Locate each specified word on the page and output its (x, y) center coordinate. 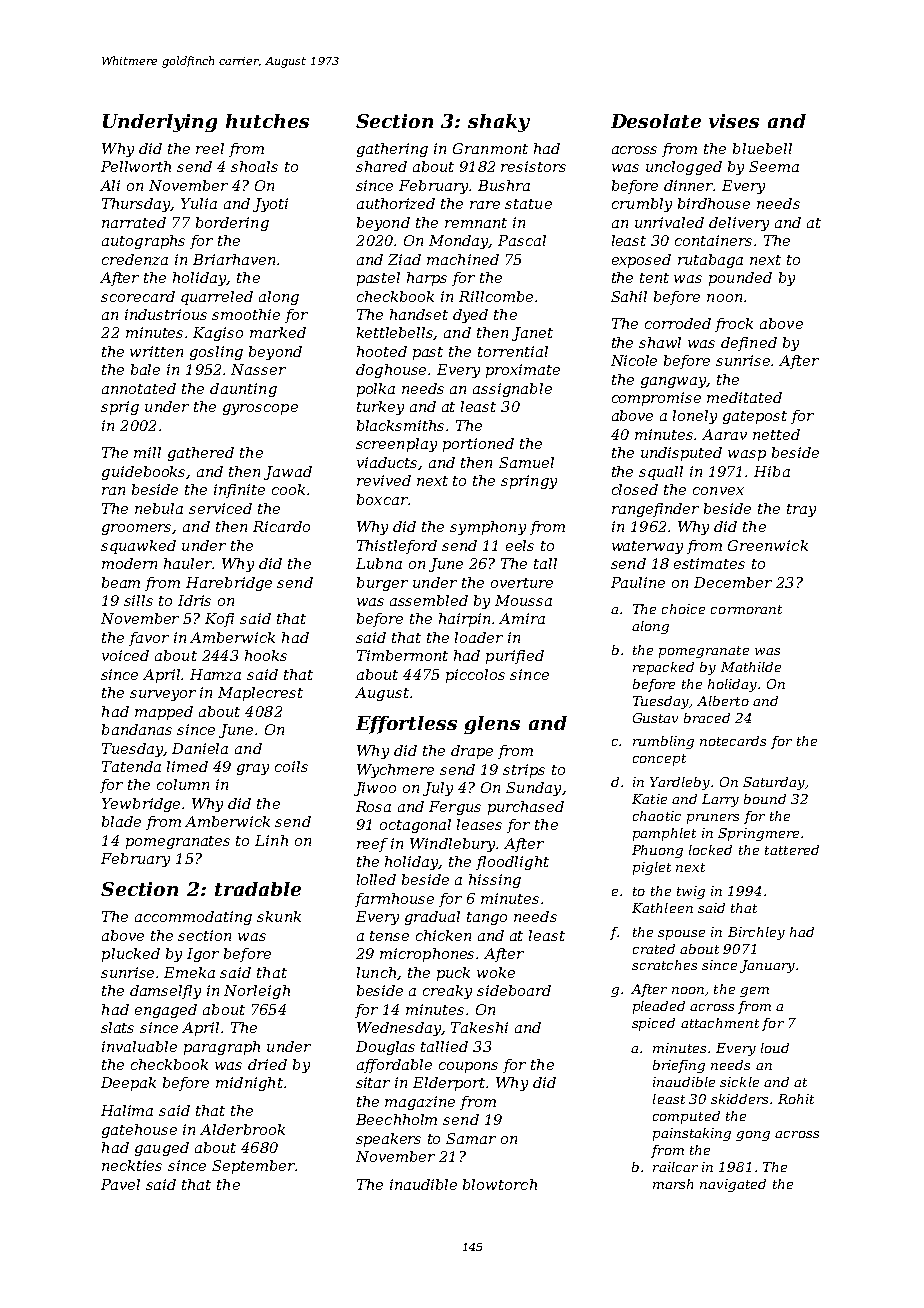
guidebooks (144, 473)
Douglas (385, 1048)
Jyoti (270, 205)
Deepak (128, 1084)
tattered (792, 850)
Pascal (522, 240)
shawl (660, 342)
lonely (695, 417)
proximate (523, 371)
